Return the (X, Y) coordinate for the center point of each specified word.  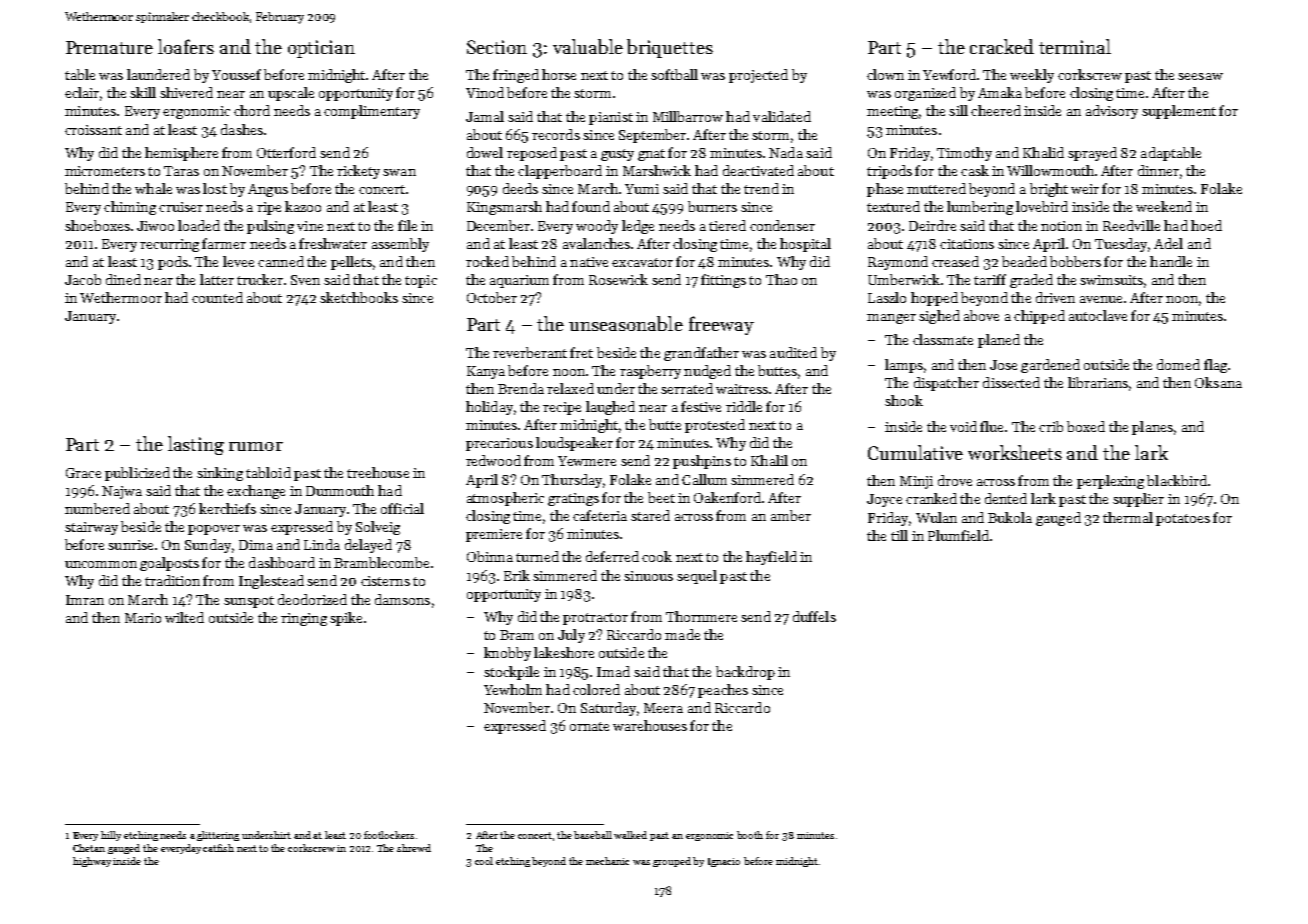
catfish (218, 848)
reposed (532, 154)
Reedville (1131, 225)
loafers (186, 46)
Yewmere (587, 461)
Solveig (378, 528)
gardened (1050, 366)
